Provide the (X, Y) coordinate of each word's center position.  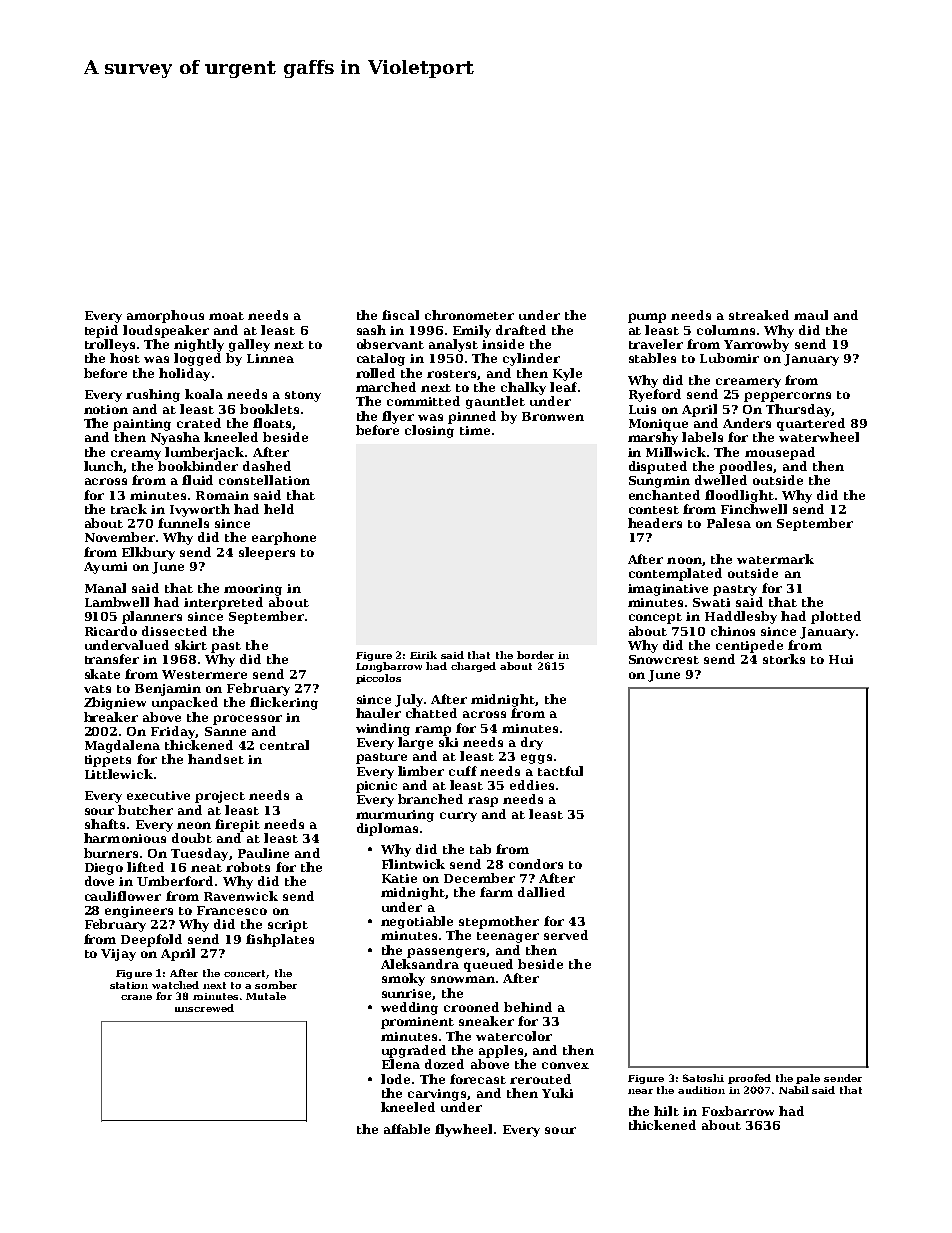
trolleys (110, 345)
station (129, 985)
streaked (759, 315)
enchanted (664, 495)
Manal (105, 588)
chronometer (469, 315)
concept (655, 618)
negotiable (417, 922)
